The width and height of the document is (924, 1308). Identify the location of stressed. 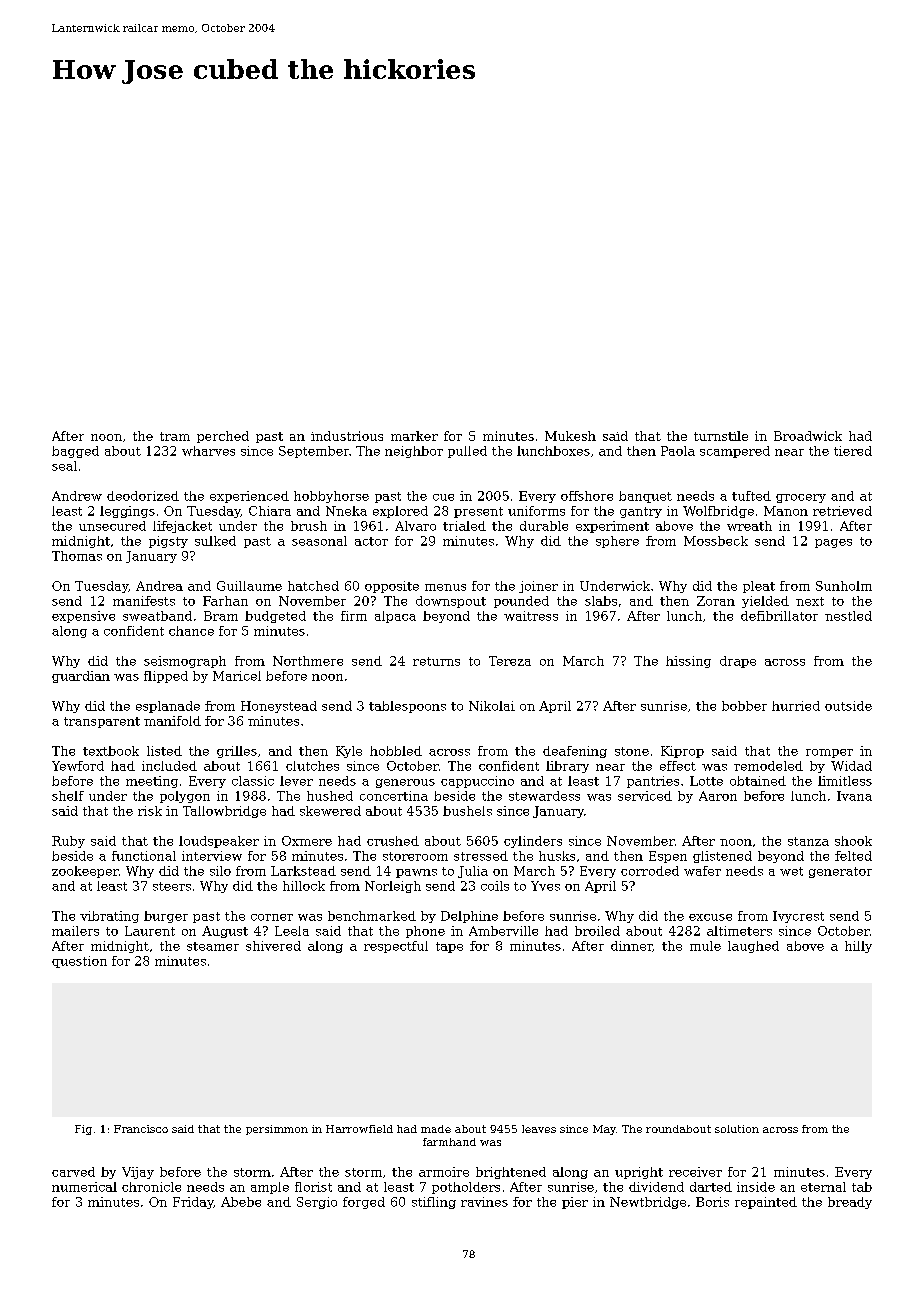
(481, 856).
